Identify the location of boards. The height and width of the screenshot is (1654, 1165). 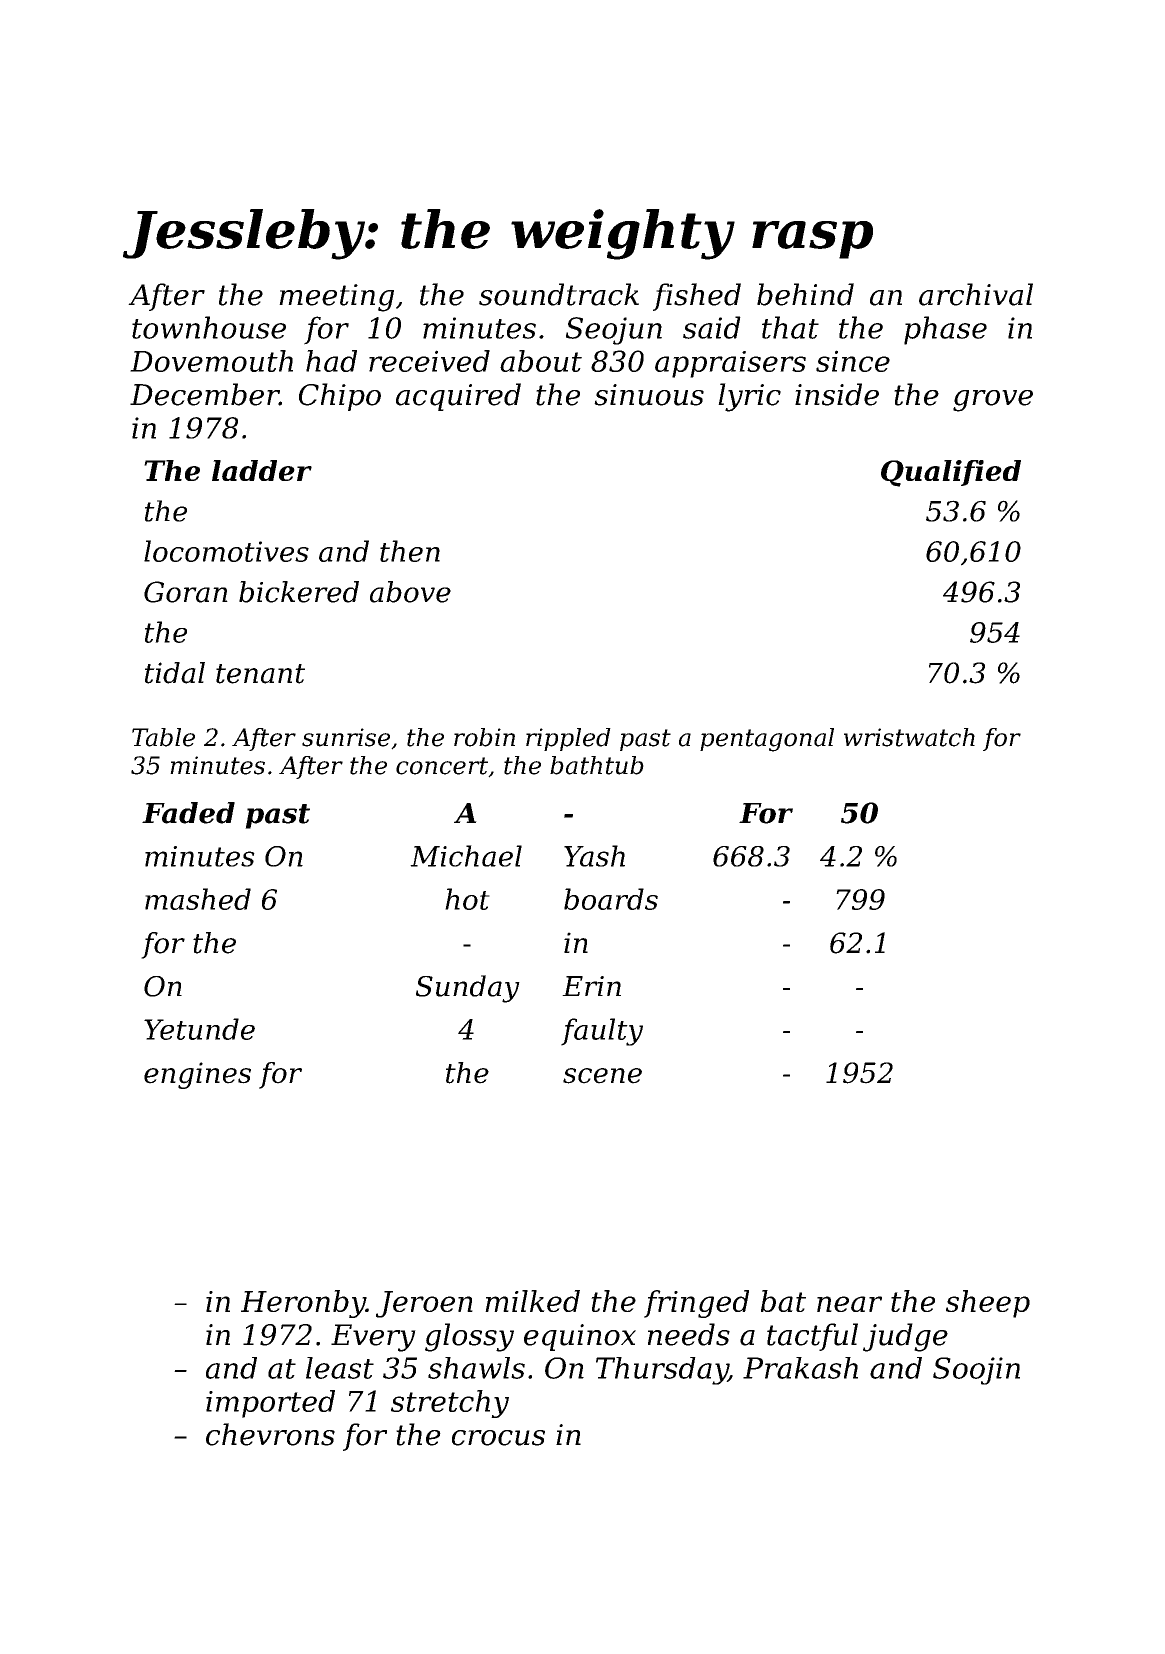
(611, 899).
